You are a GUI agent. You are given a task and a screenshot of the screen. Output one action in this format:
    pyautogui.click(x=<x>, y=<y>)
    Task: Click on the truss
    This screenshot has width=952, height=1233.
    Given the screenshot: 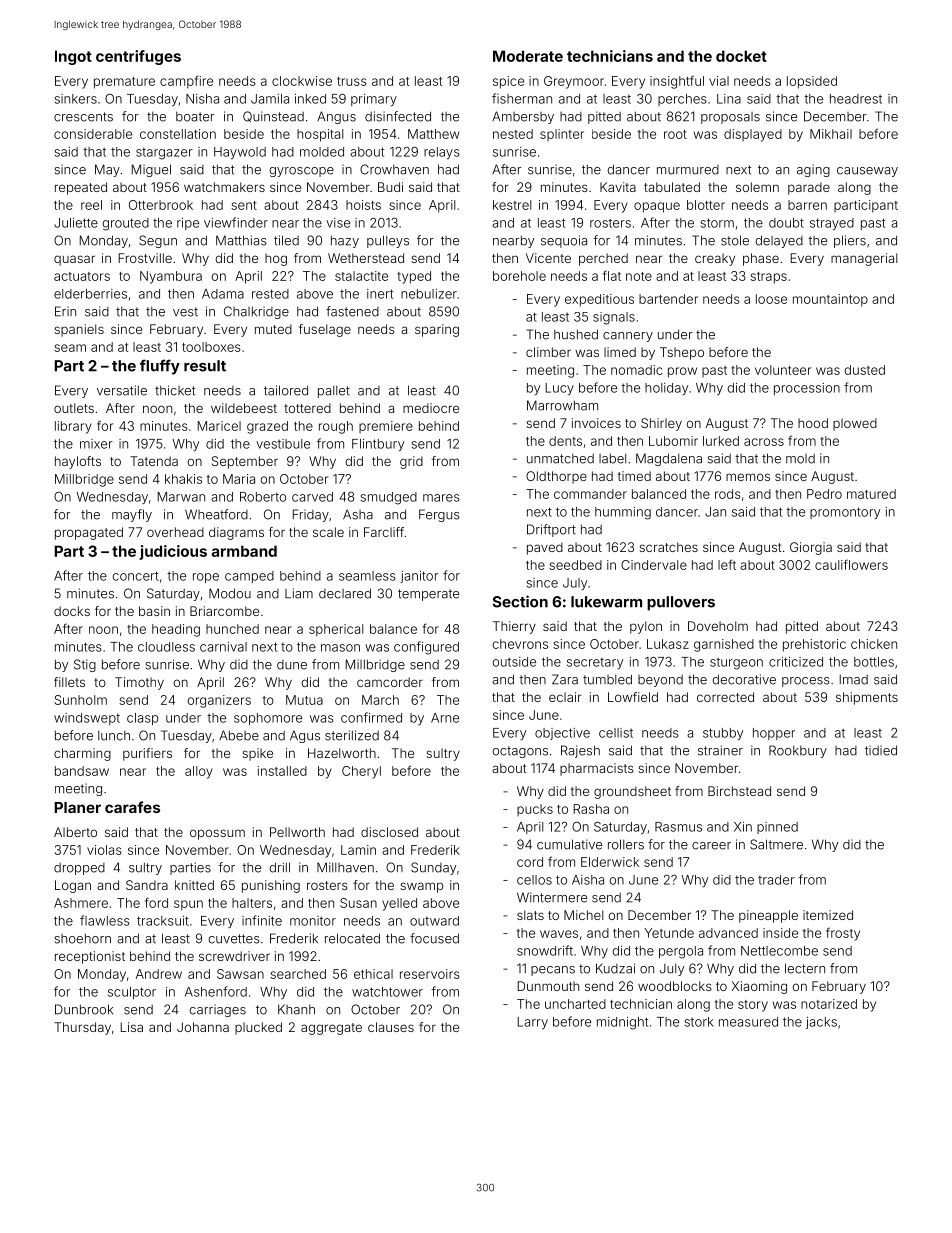 What is the action you would take?
    pyautogui.click(x=352, y=81)
